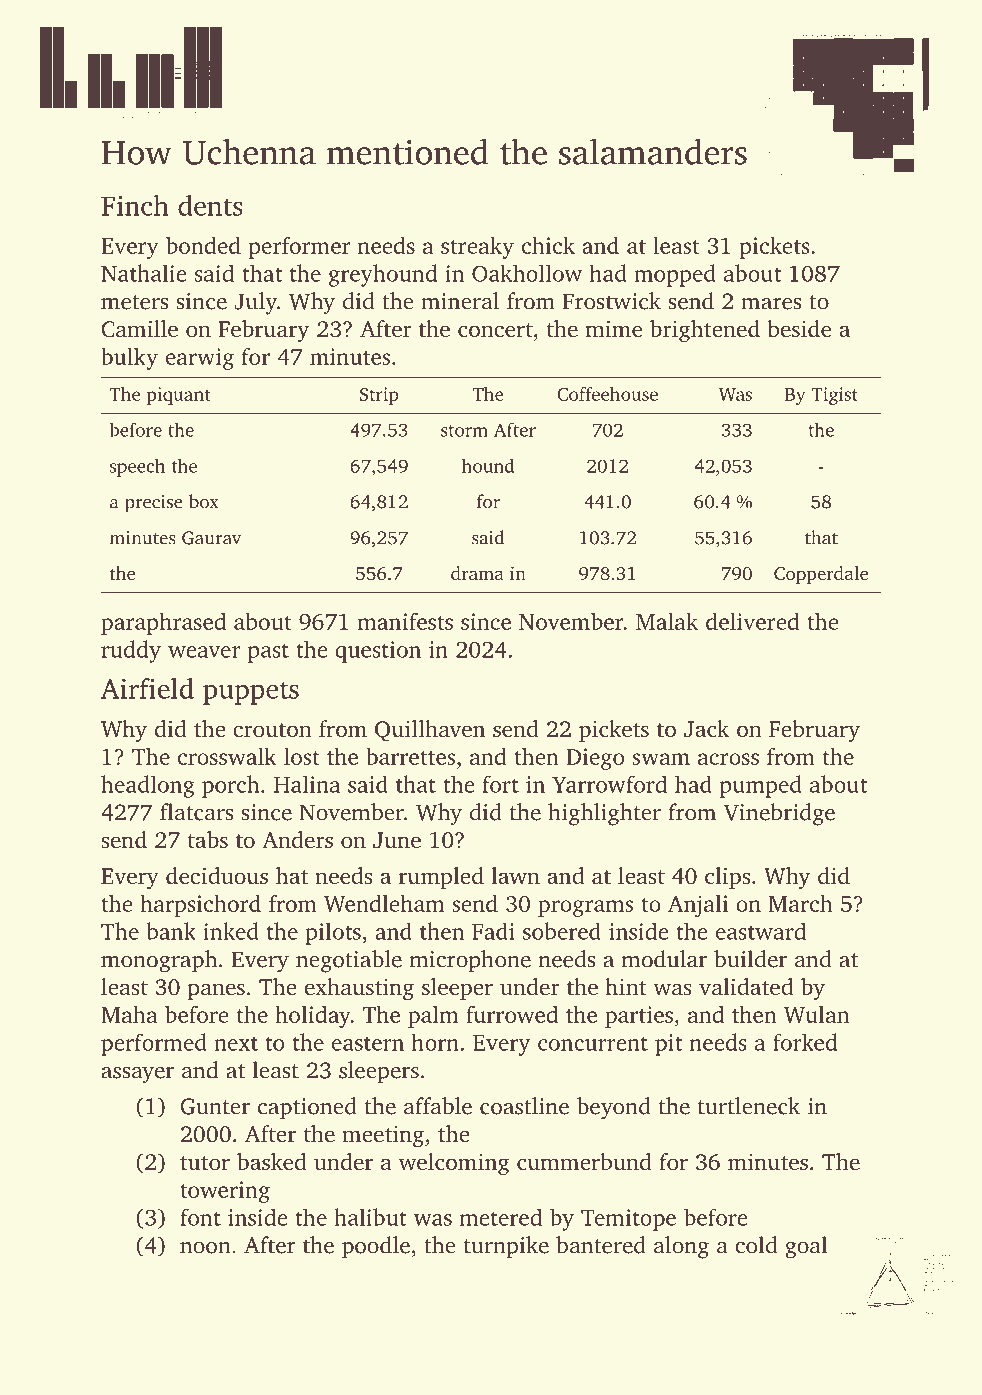  What do you see at coordinates (675, 275) in the page?
I see `mopped` at bounding box center [675, 275].
